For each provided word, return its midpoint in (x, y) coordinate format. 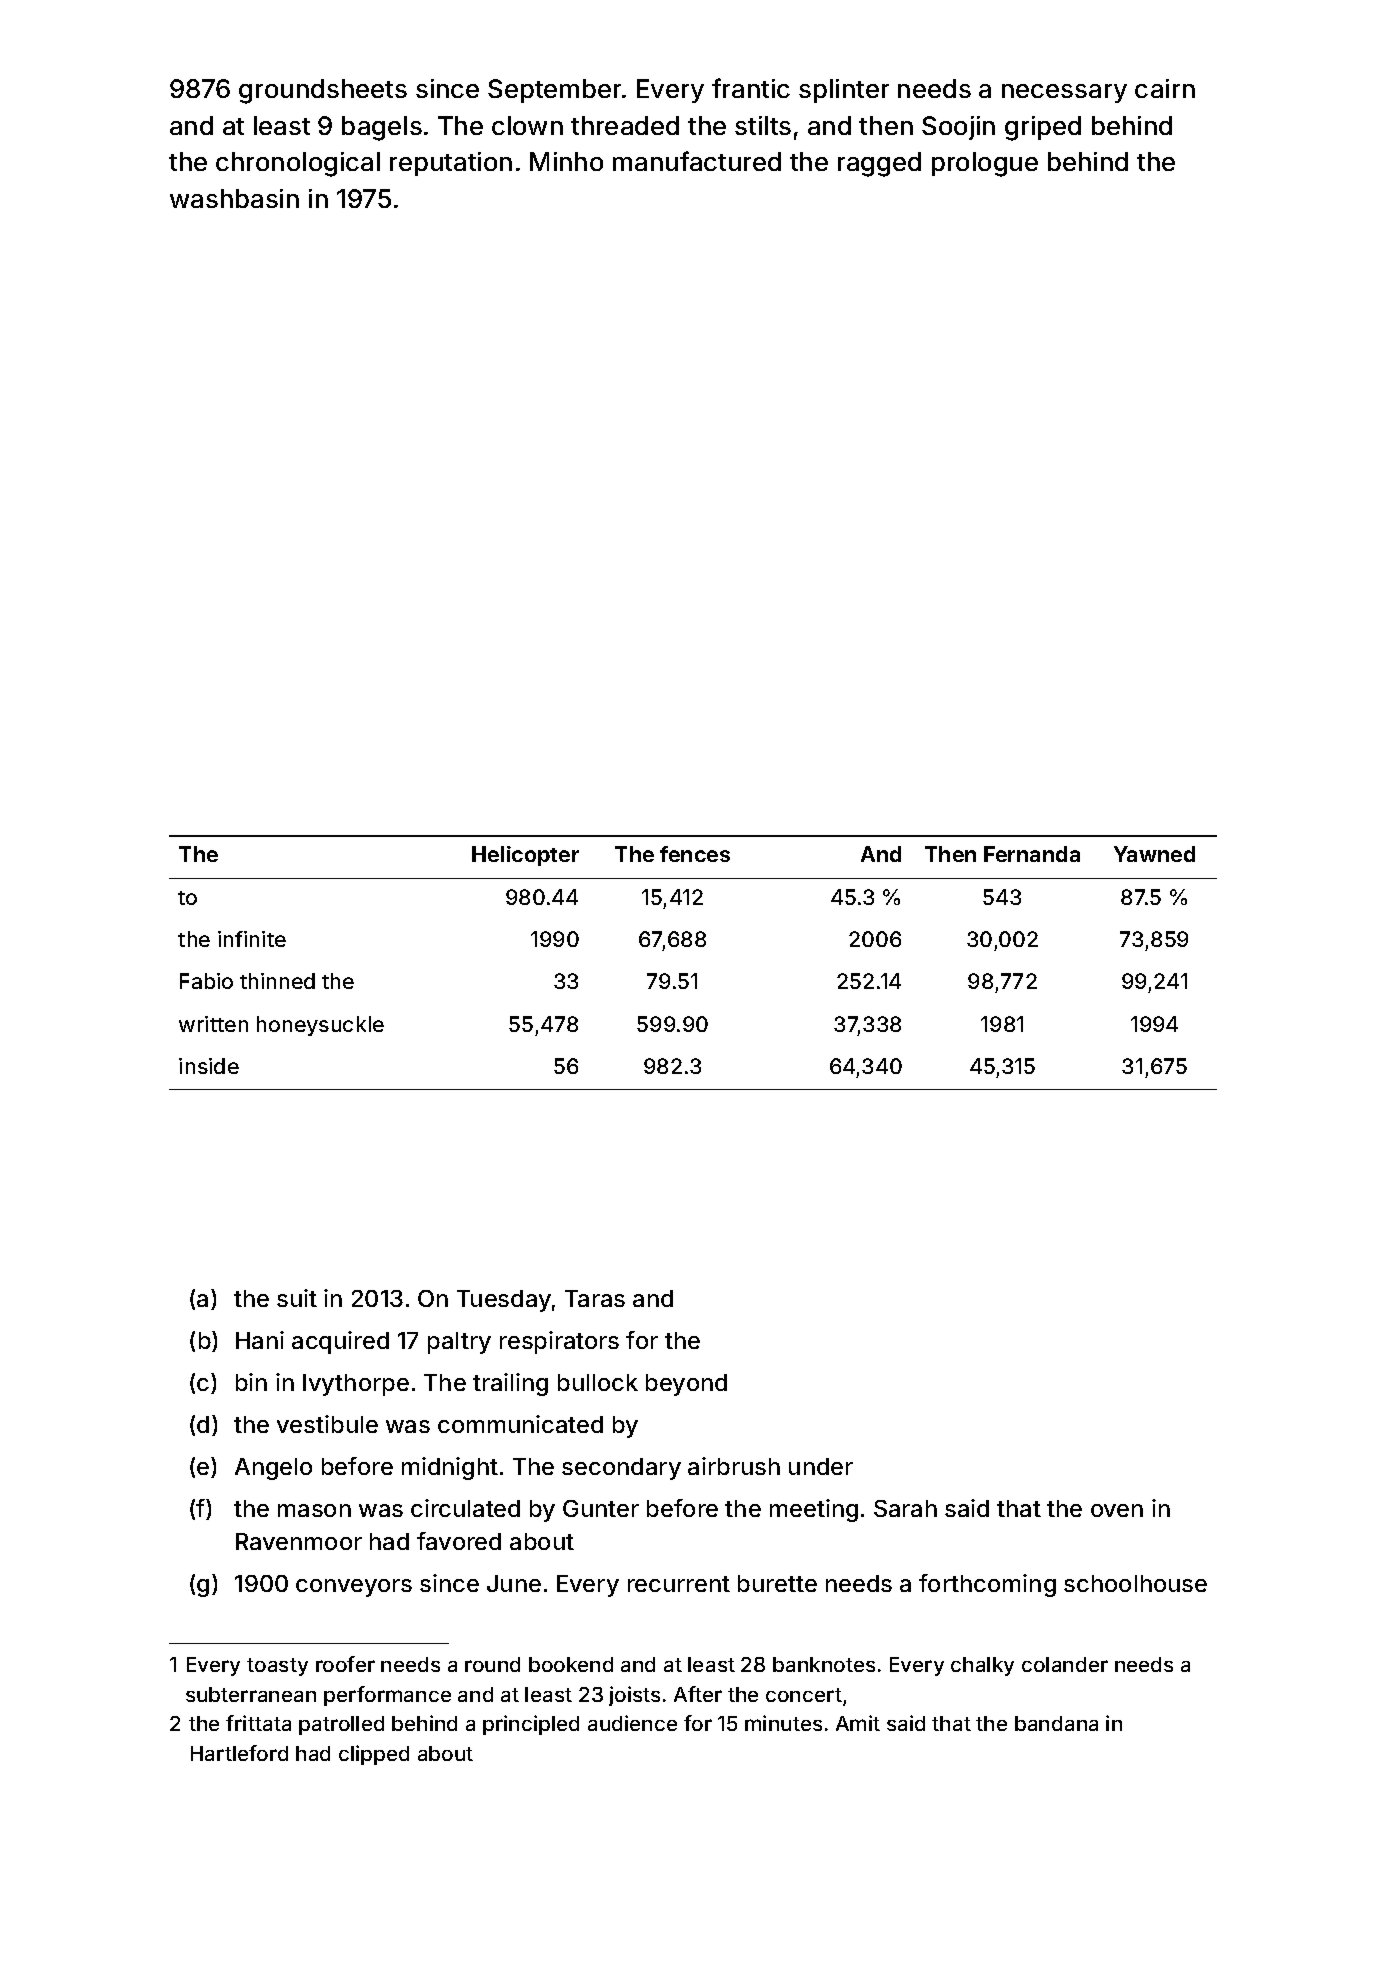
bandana (1056, 1723)
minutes (783, 1723)
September (554, 91)
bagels (382, 128)
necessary (1064, 93)
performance (387, 1696)
